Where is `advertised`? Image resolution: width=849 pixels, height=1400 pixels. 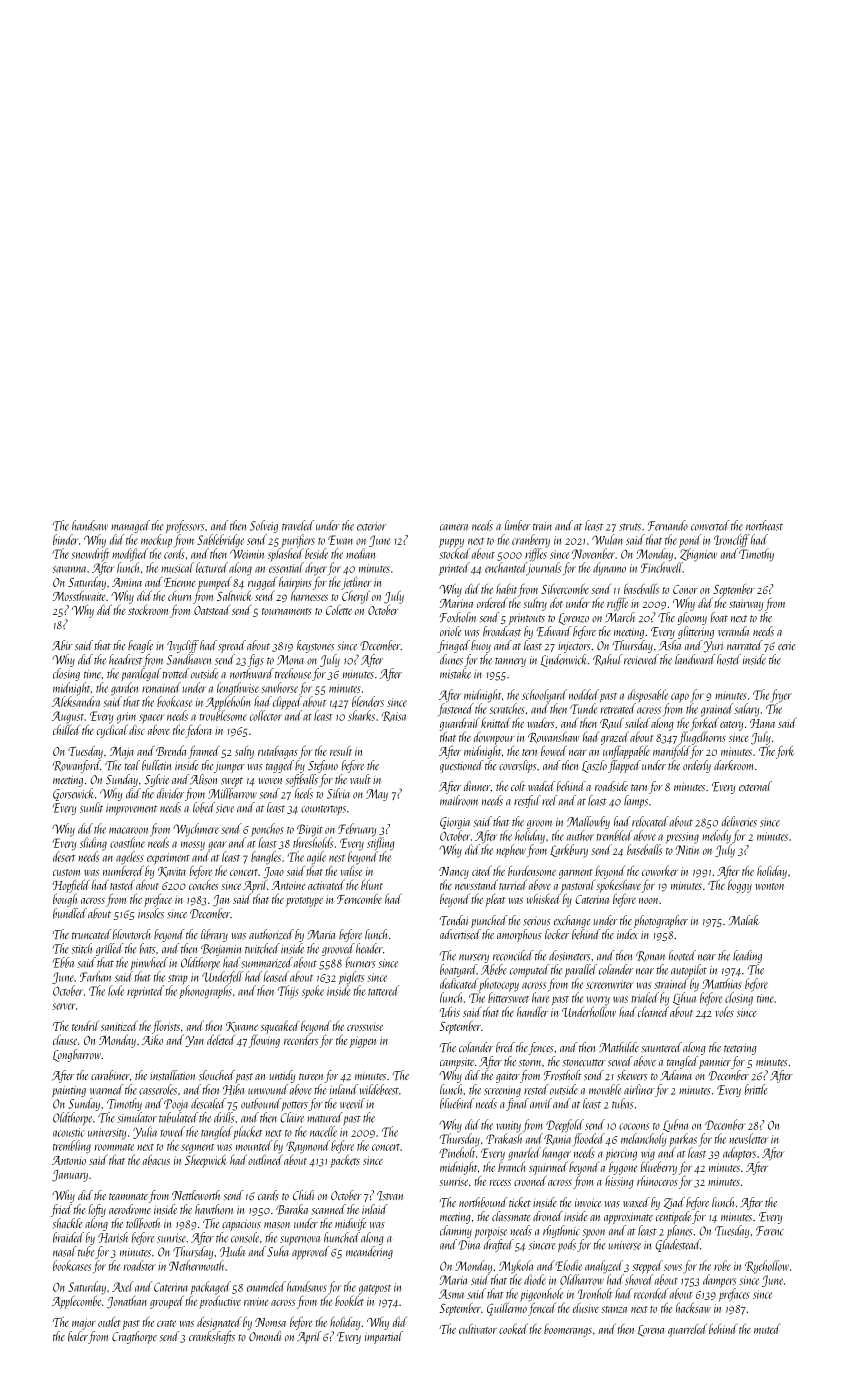
advertised is located at coordinates (460, 934).
